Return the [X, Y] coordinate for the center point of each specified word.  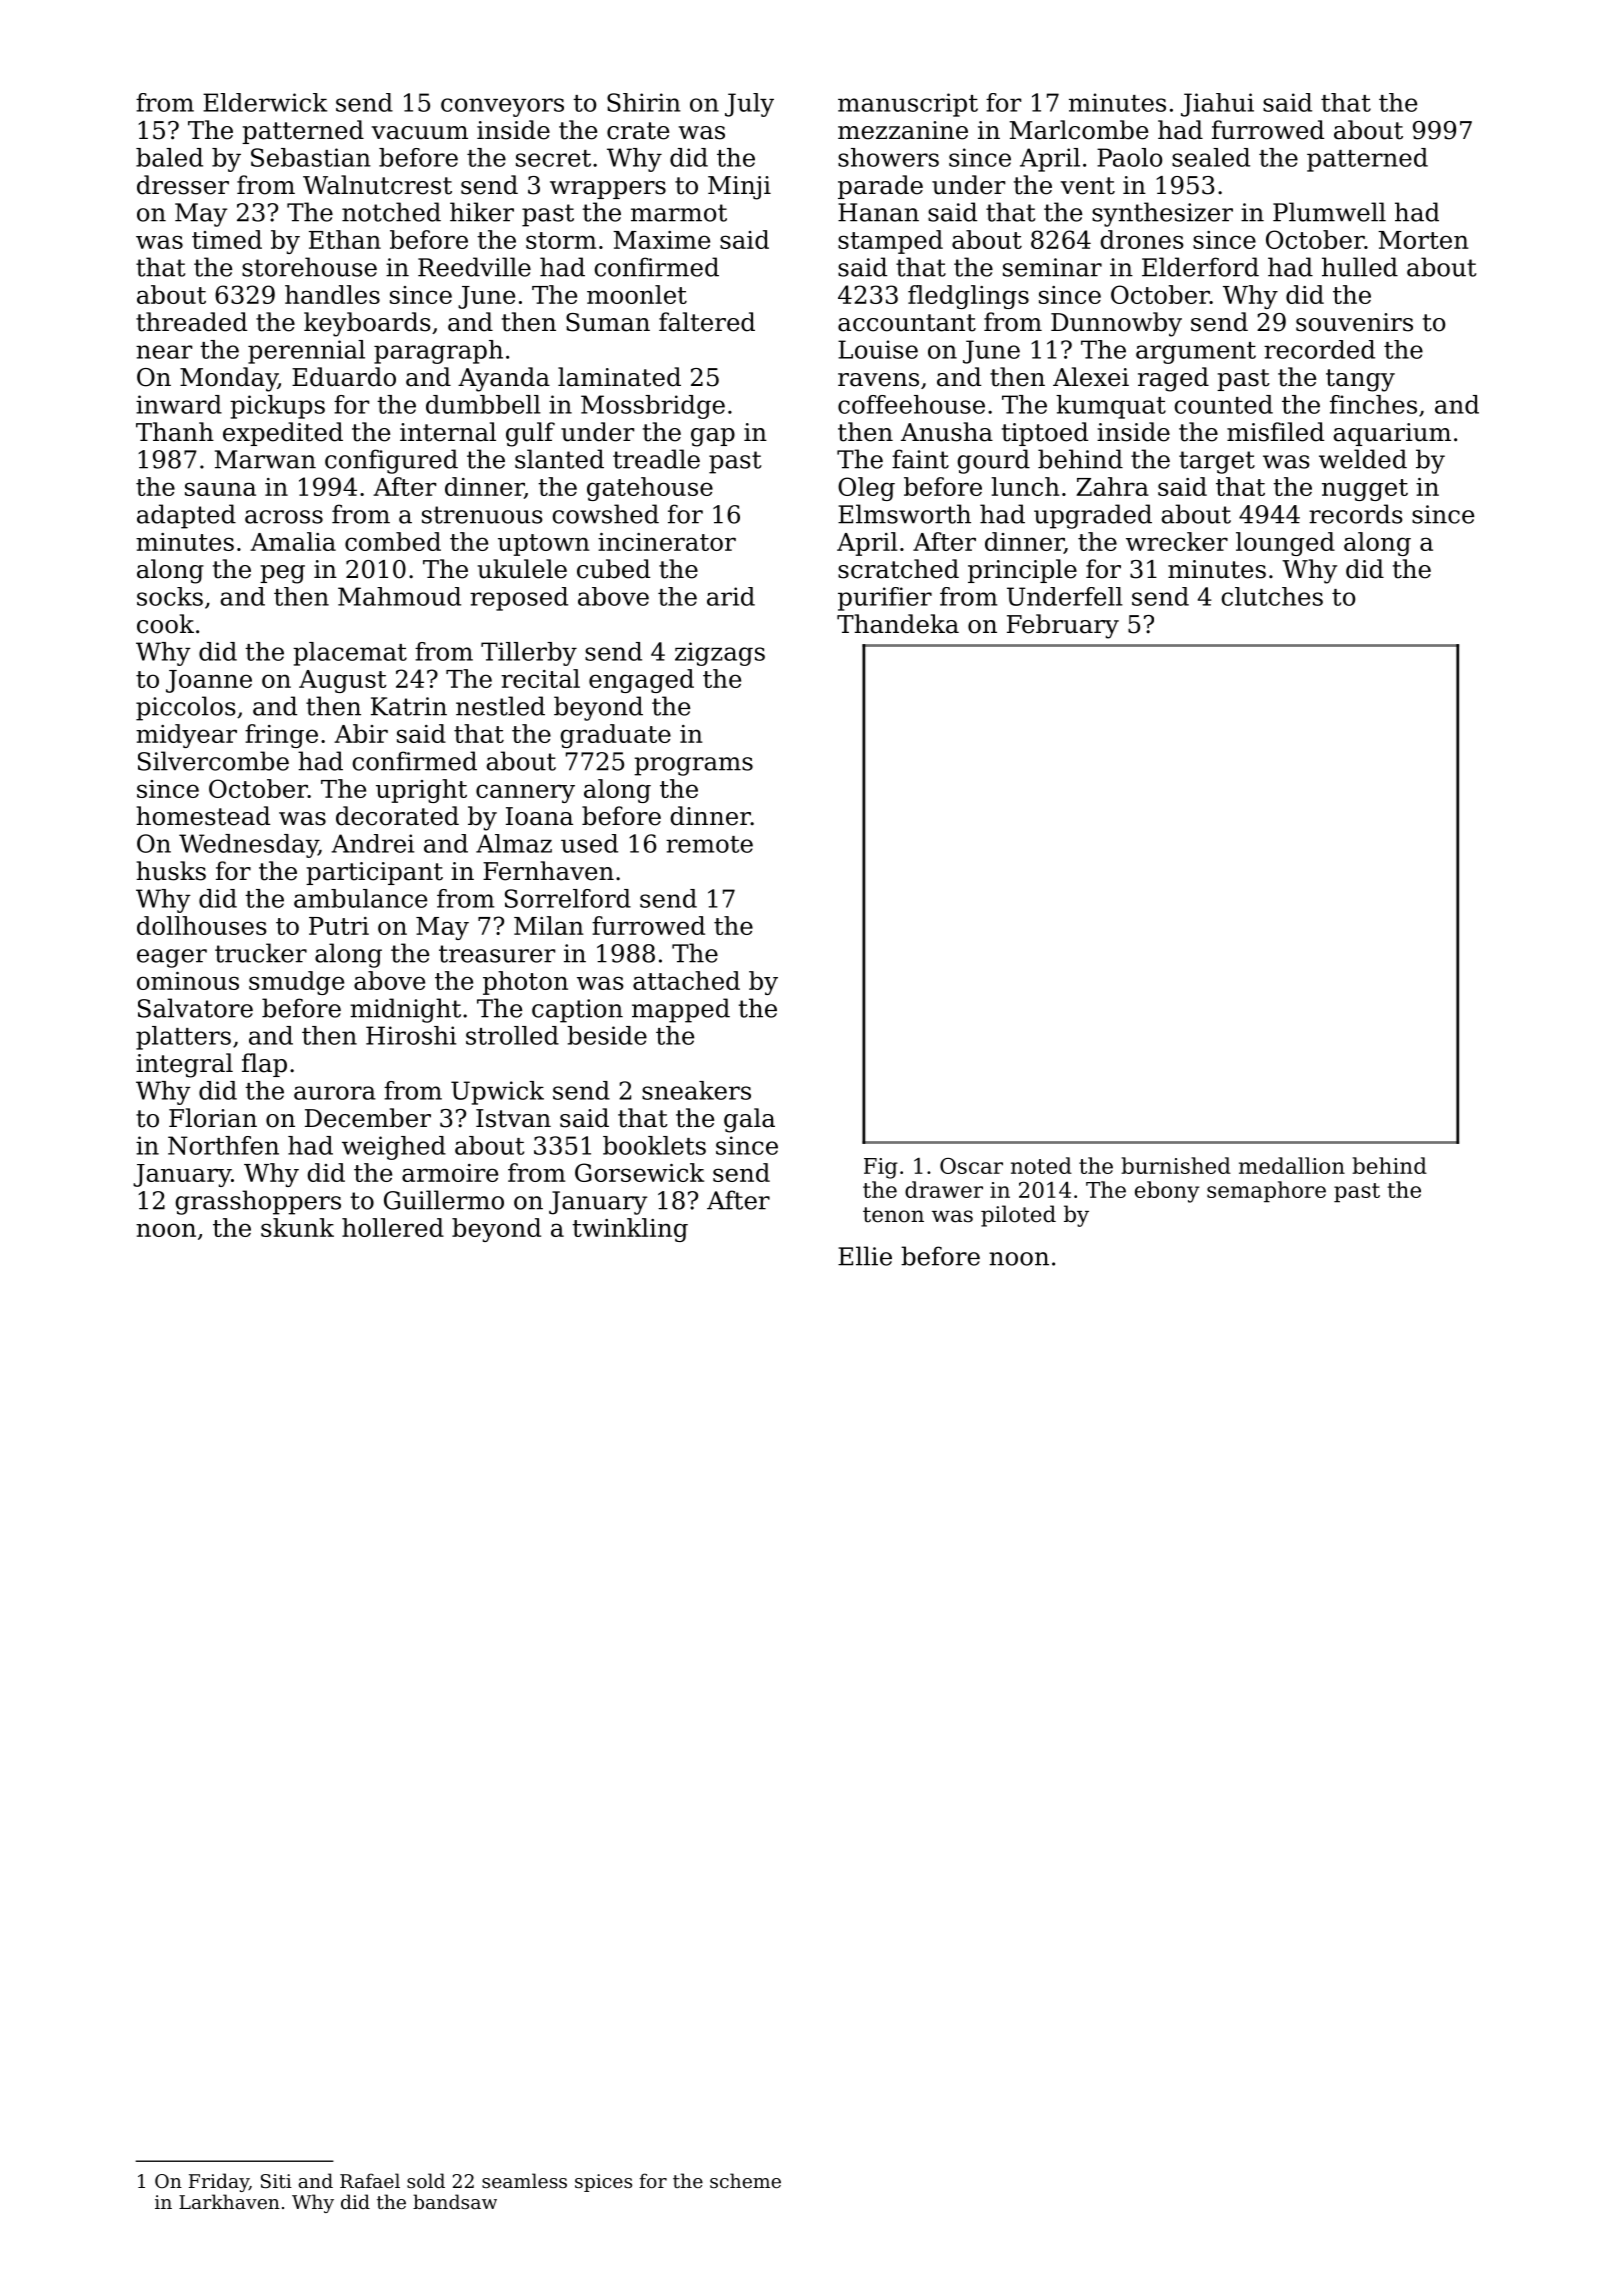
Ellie [865, 1256]
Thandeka [898, 624]
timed [227, 239]
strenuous [482, 515]
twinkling [630, 1230]
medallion [1292, 1165]
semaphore [1266, 1191]
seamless [524, 2180]
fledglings [968, 297]
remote [709, 844]
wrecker [1177, 541]
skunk [297, 1227]
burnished [1176, 1165]
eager [172, 958]
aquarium [1392, 434]
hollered [393, 1227]
